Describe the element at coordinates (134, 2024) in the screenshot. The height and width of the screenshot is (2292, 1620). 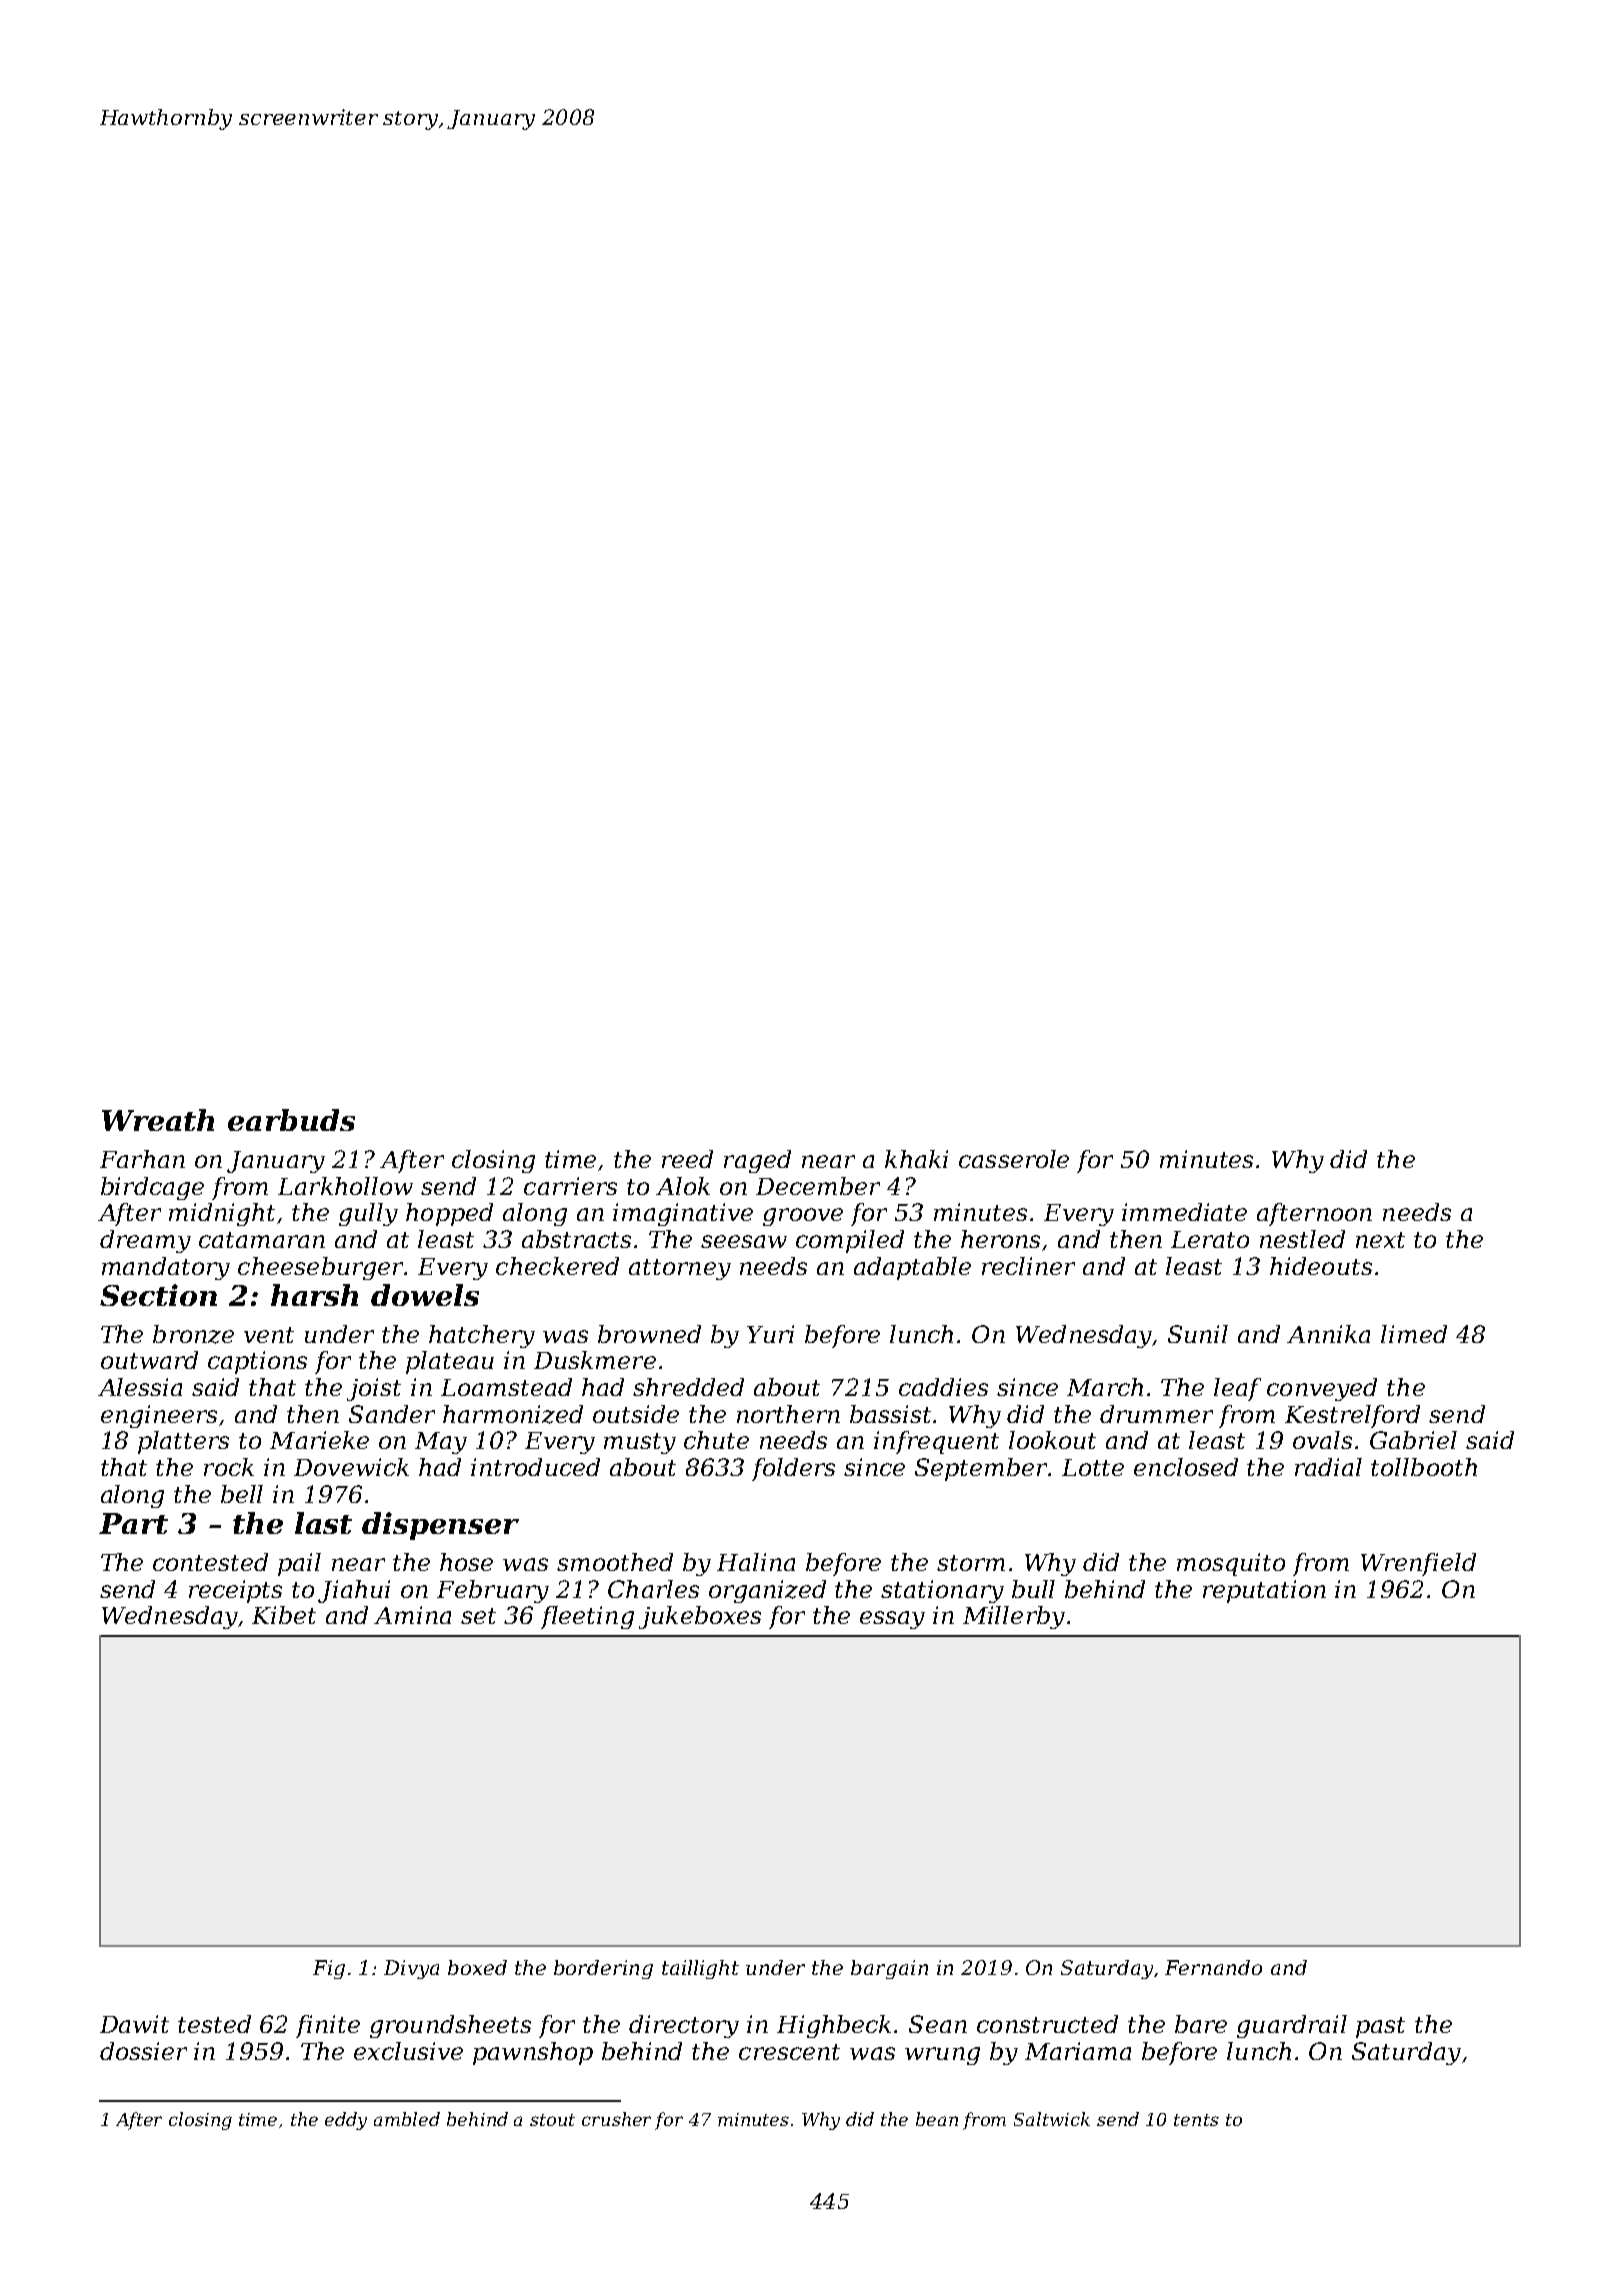
I see `Dawit` at that location.
